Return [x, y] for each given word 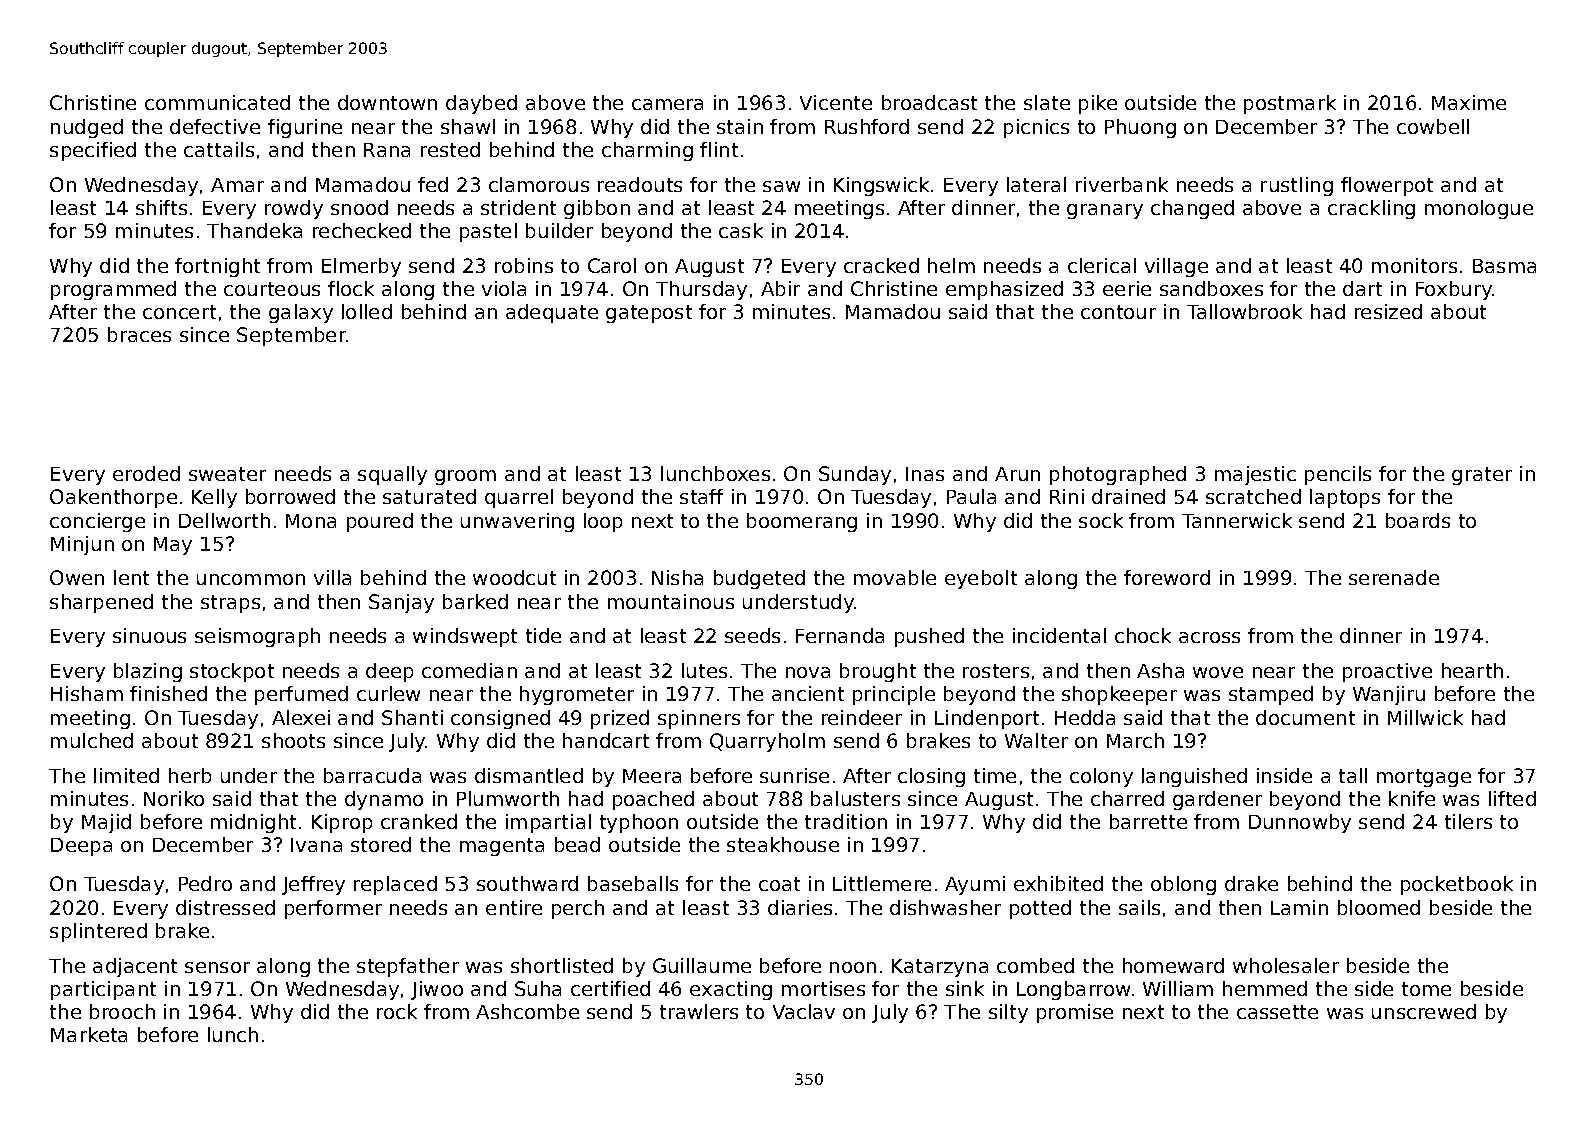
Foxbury [1454, 290]
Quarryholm [767, 742]
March [1135, 740]
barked [475, 601]
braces [139, 334]
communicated [217, 102]
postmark [1290, 104]
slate [1047, 102]
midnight [253, 823]
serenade [1394, 577]
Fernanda [840, 635]
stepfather [408, 967]
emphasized [1004, 290]
